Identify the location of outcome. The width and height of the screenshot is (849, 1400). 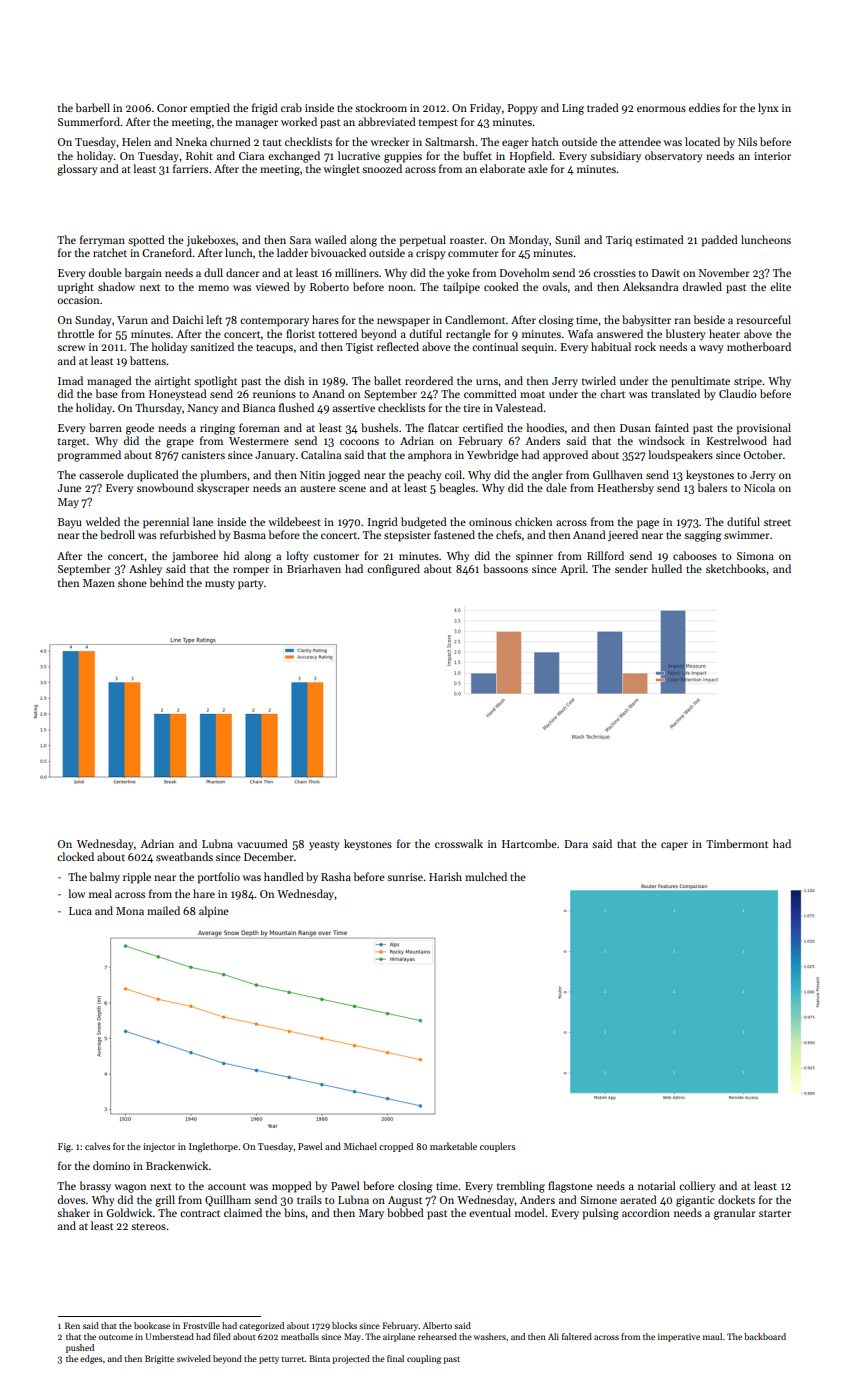
(116, 1337).
